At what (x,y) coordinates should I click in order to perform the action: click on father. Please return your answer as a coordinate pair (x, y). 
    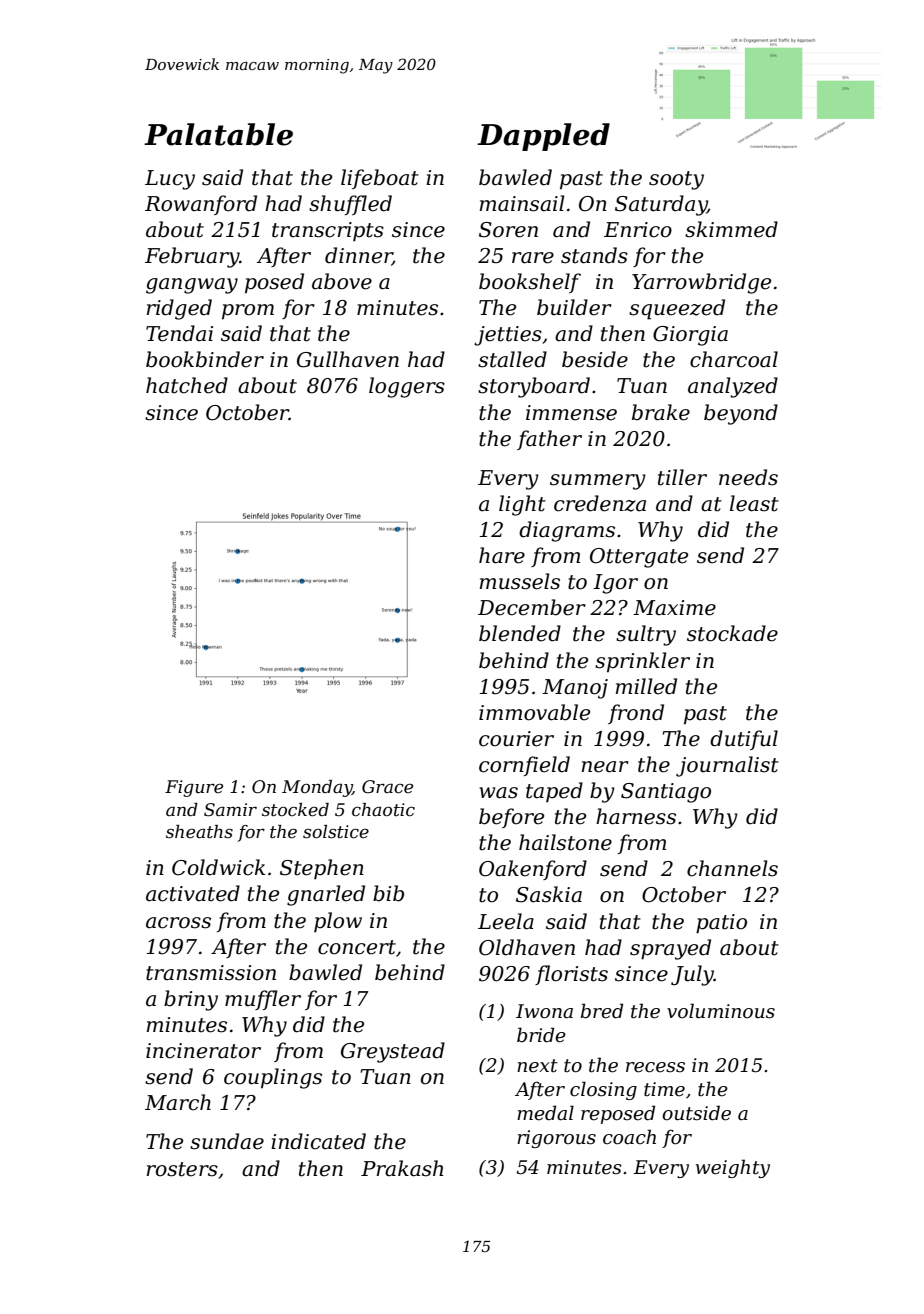
    Looking at the image, I should click on (549, 440).
